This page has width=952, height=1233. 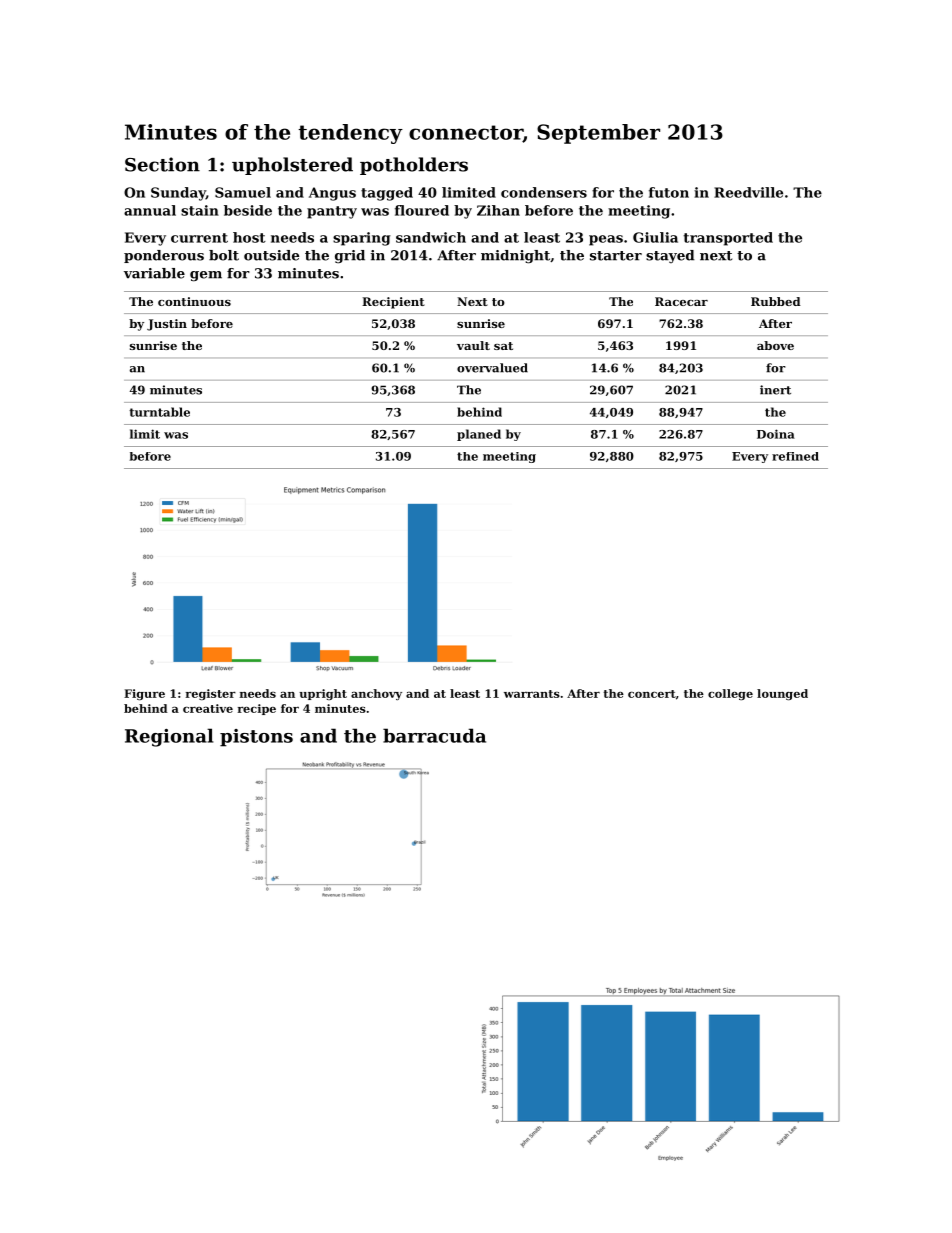 What do you see at coordinates (257, 709) in the page?
I see `recipe` at bounding box center [257, 709].
